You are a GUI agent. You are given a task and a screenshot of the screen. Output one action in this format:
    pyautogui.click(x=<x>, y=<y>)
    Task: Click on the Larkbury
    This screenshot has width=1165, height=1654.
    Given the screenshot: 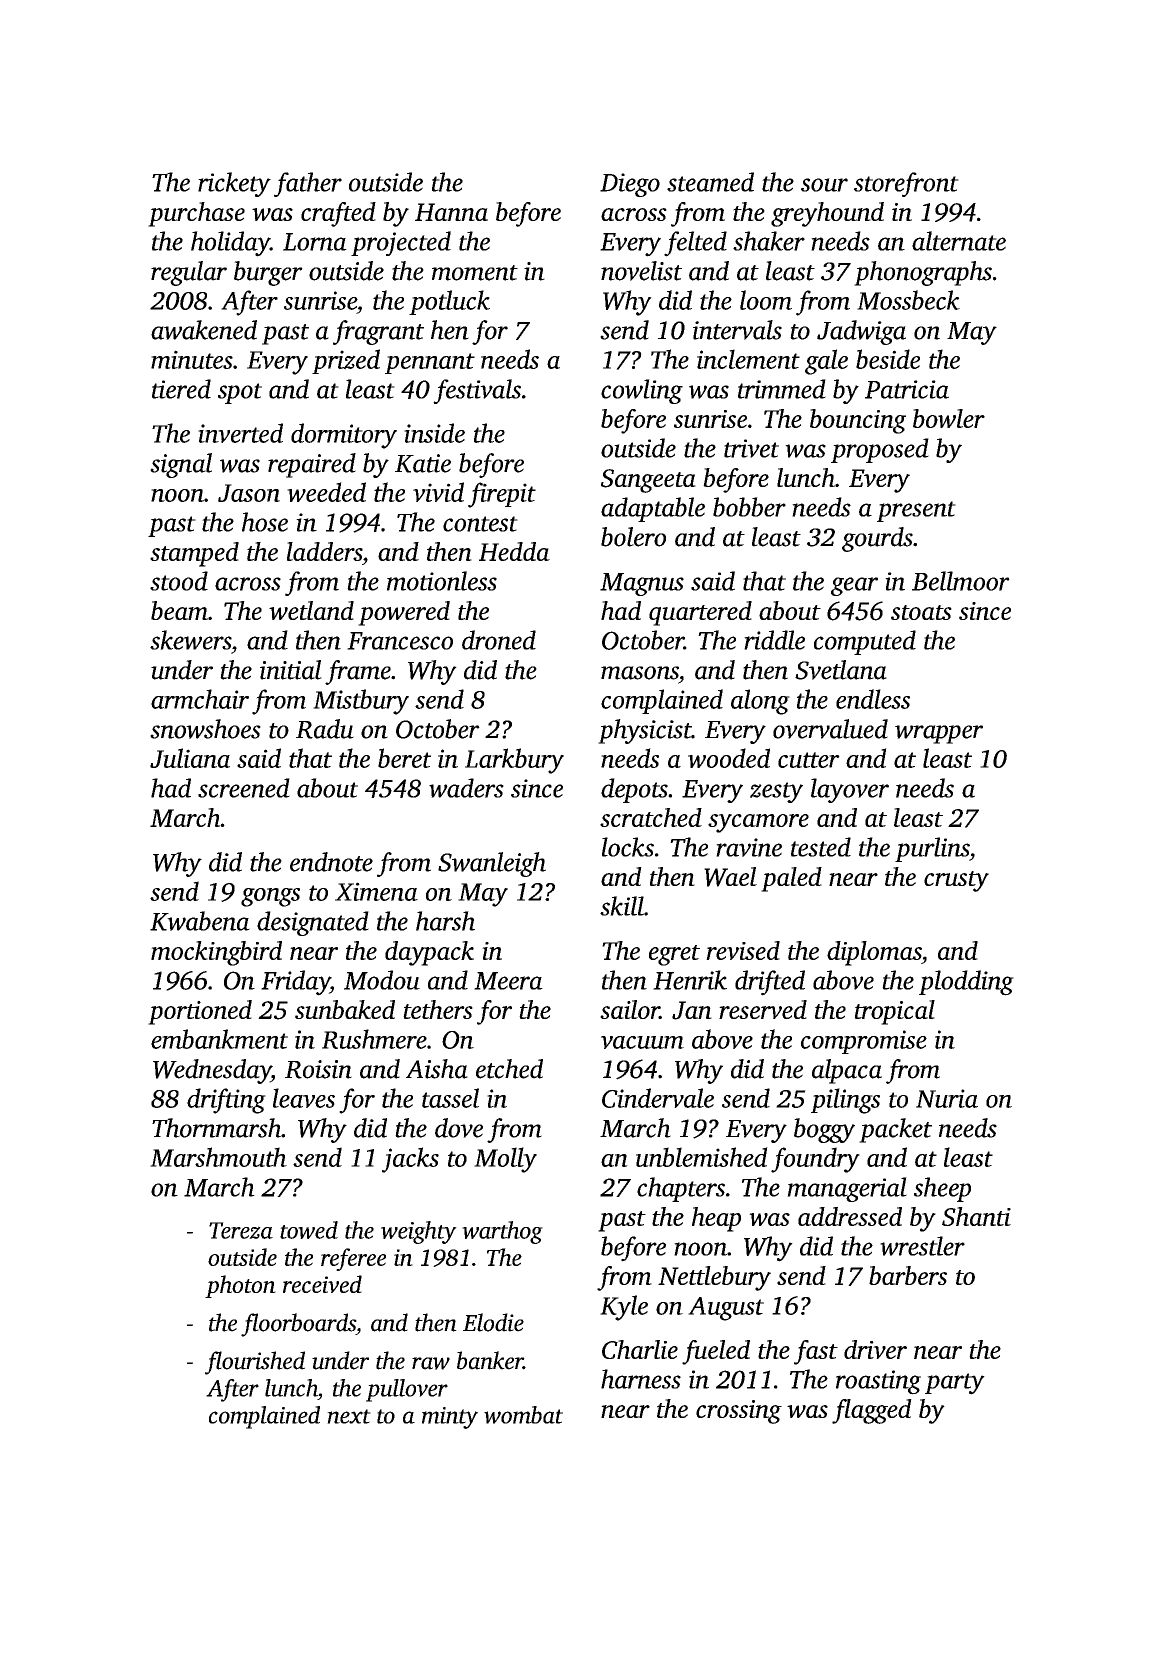 What is the action you would take?
    pyautogui.click(x=514, y=761)
